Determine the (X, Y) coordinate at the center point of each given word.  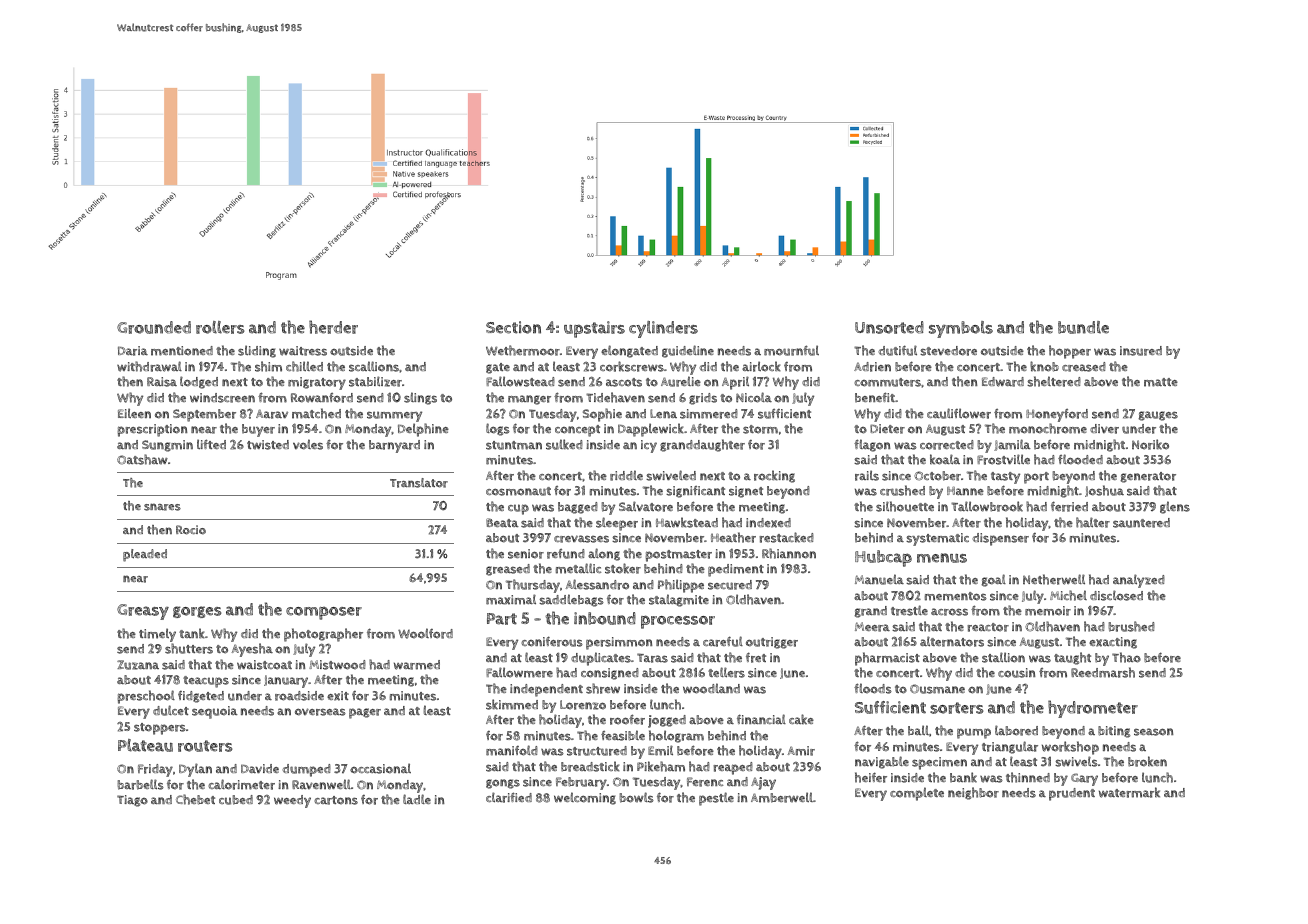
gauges (1158, 416)
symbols (961, 329)
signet (746, 492)
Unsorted (889, 327)
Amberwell (782, 797)
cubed (236, 800)
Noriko (1150, 444)
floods (873, 688)
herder (333, 327)
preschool (146, 697)
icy (649, 446)
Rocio (191, 530)
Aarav (272, 414)
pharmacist (887, 659)
